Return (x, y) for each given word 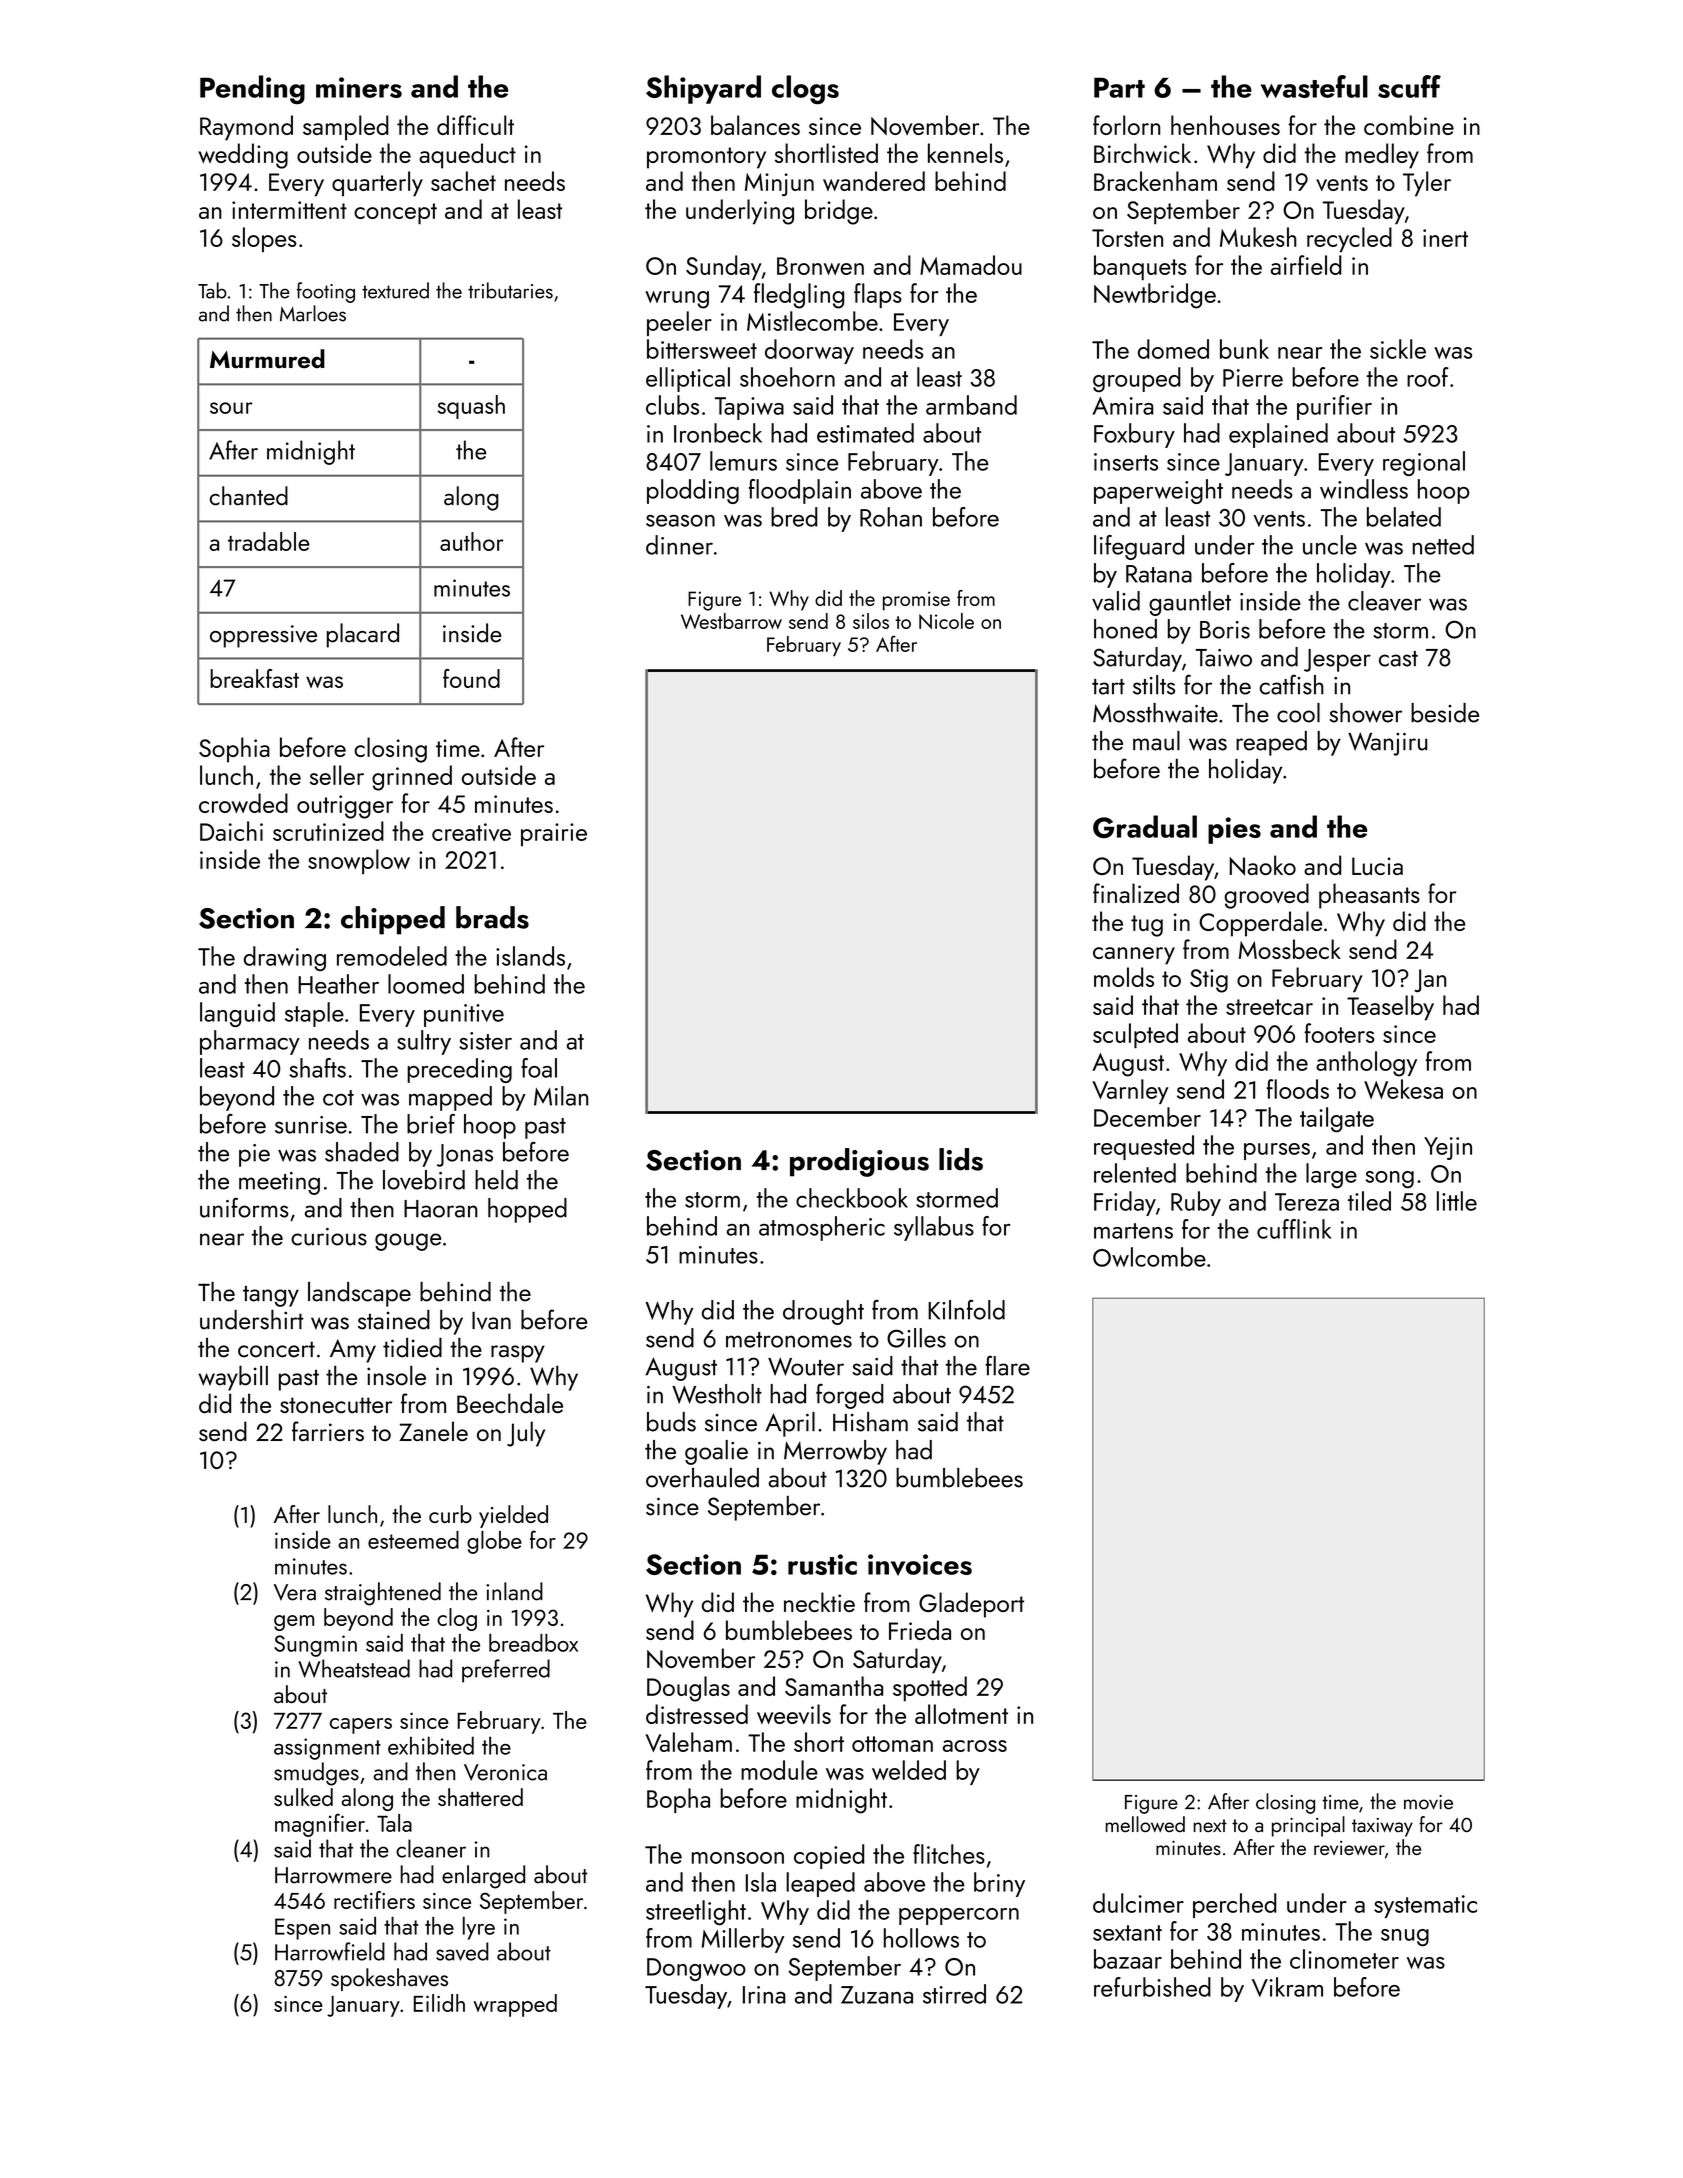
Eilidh (439, 2003)
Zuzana (877, 1995)
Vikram (1287, 1987)
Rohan (891, 517)
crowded (243, 803)
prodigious (859, 1162)
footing (326, 292)
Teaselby (1390, 1008)
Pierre (1253, 378)
